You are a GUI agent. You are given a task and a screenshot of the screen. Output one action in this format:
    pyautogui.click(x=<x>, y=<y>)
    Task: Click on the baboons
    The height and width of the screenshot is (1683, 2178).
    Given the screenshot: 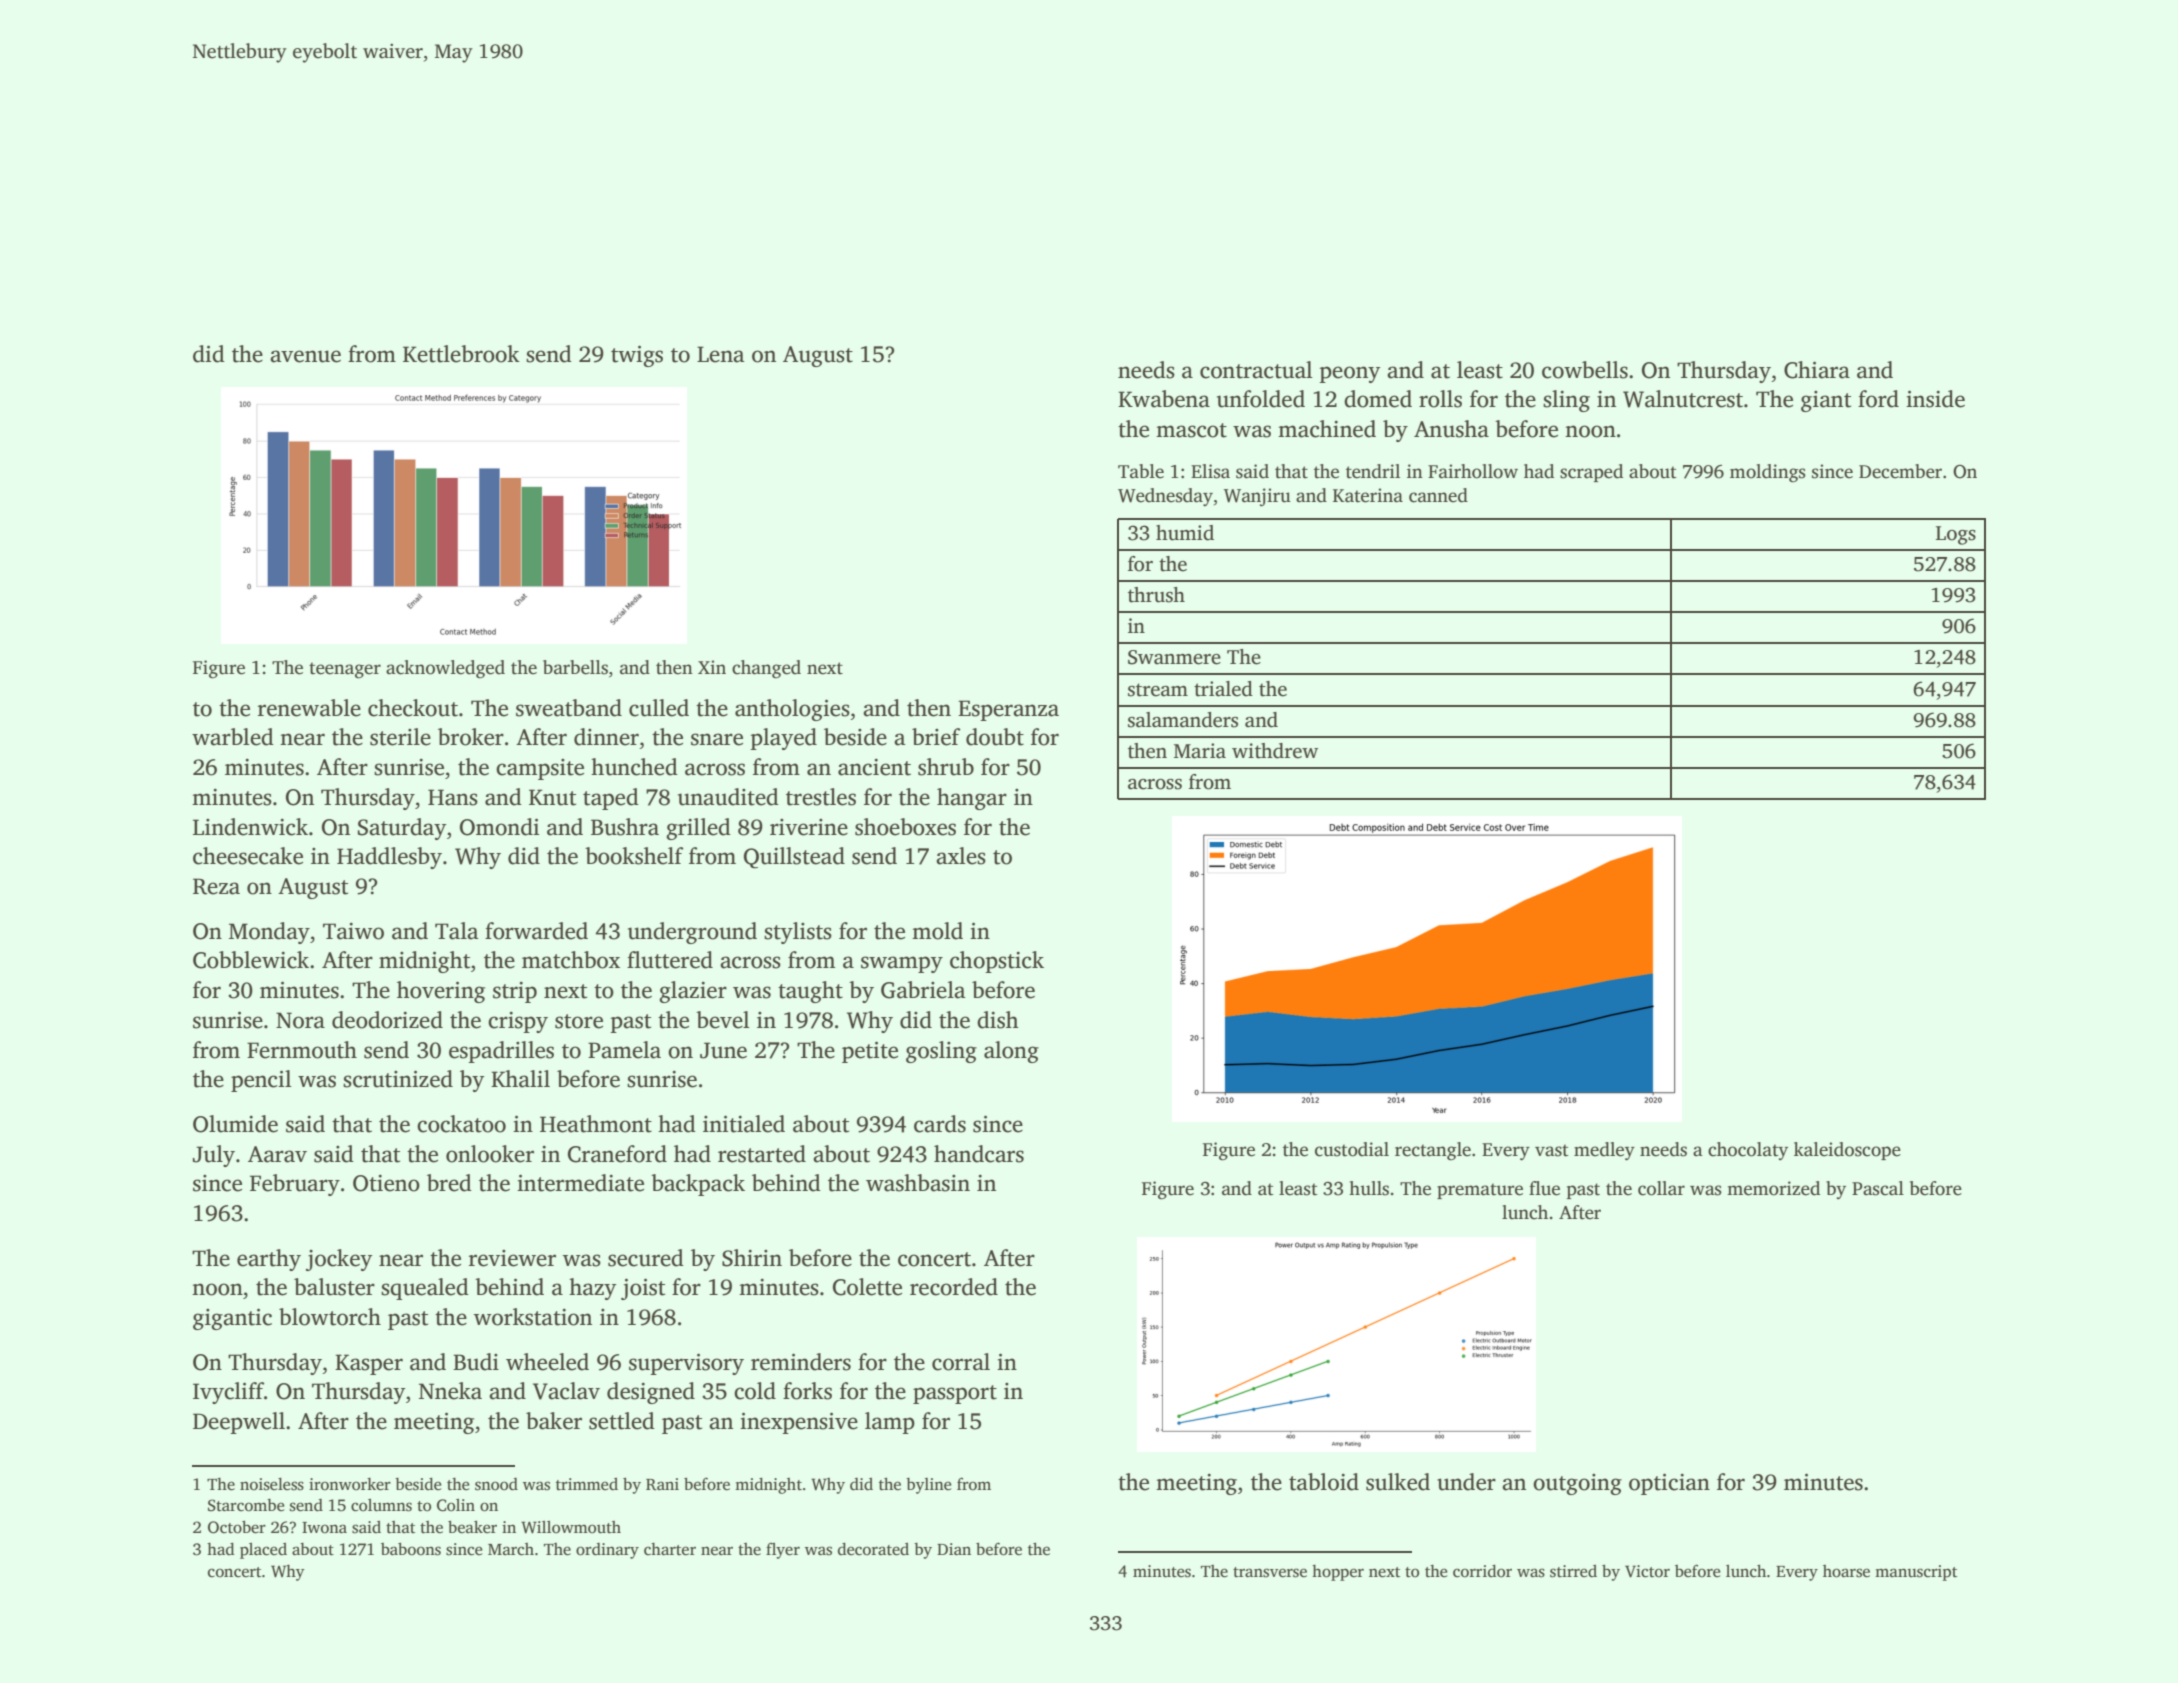 What is the action you would take?
    pyautogui.click(x=411, y=1549)
